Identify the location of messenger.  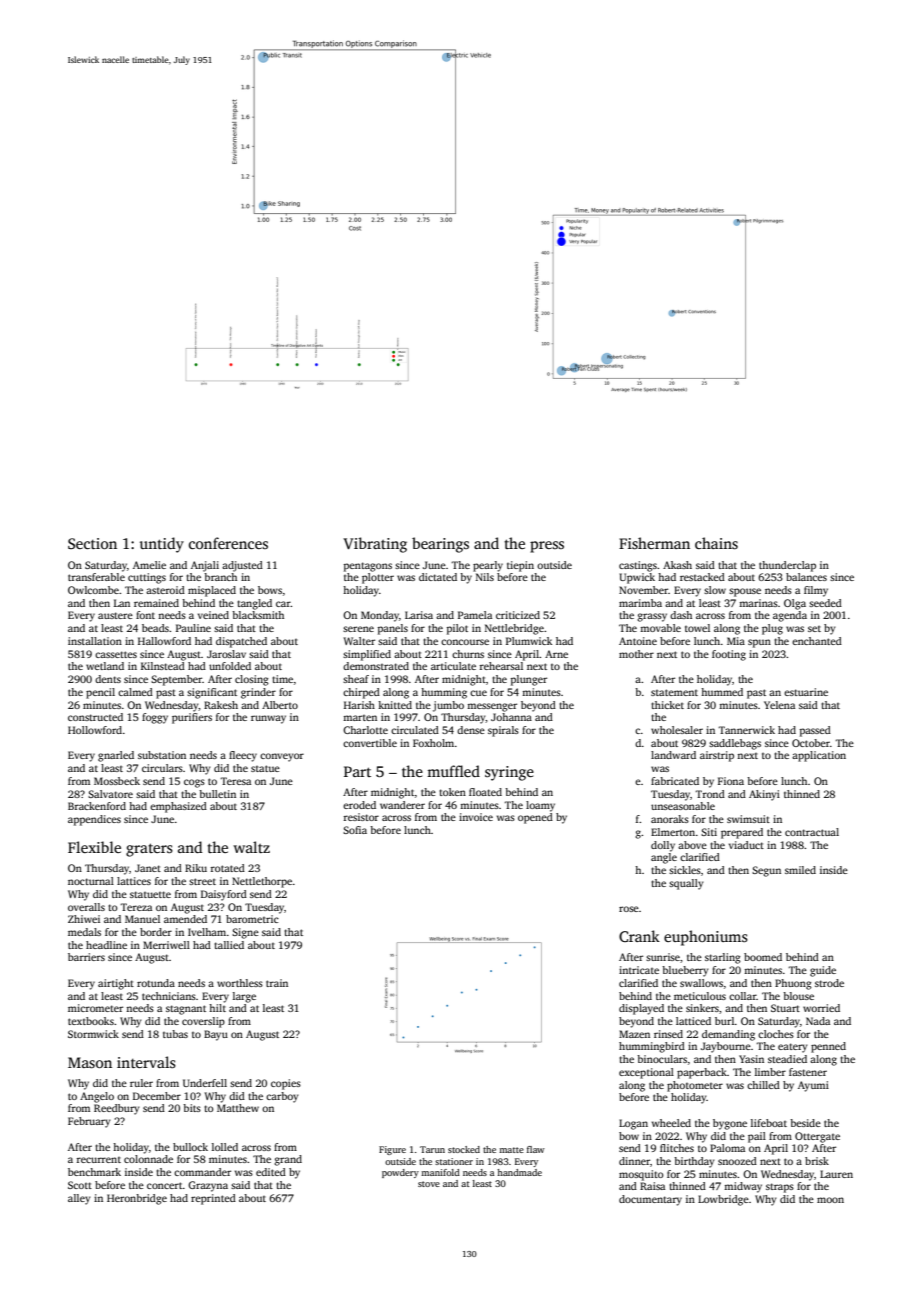
(492, 707).
